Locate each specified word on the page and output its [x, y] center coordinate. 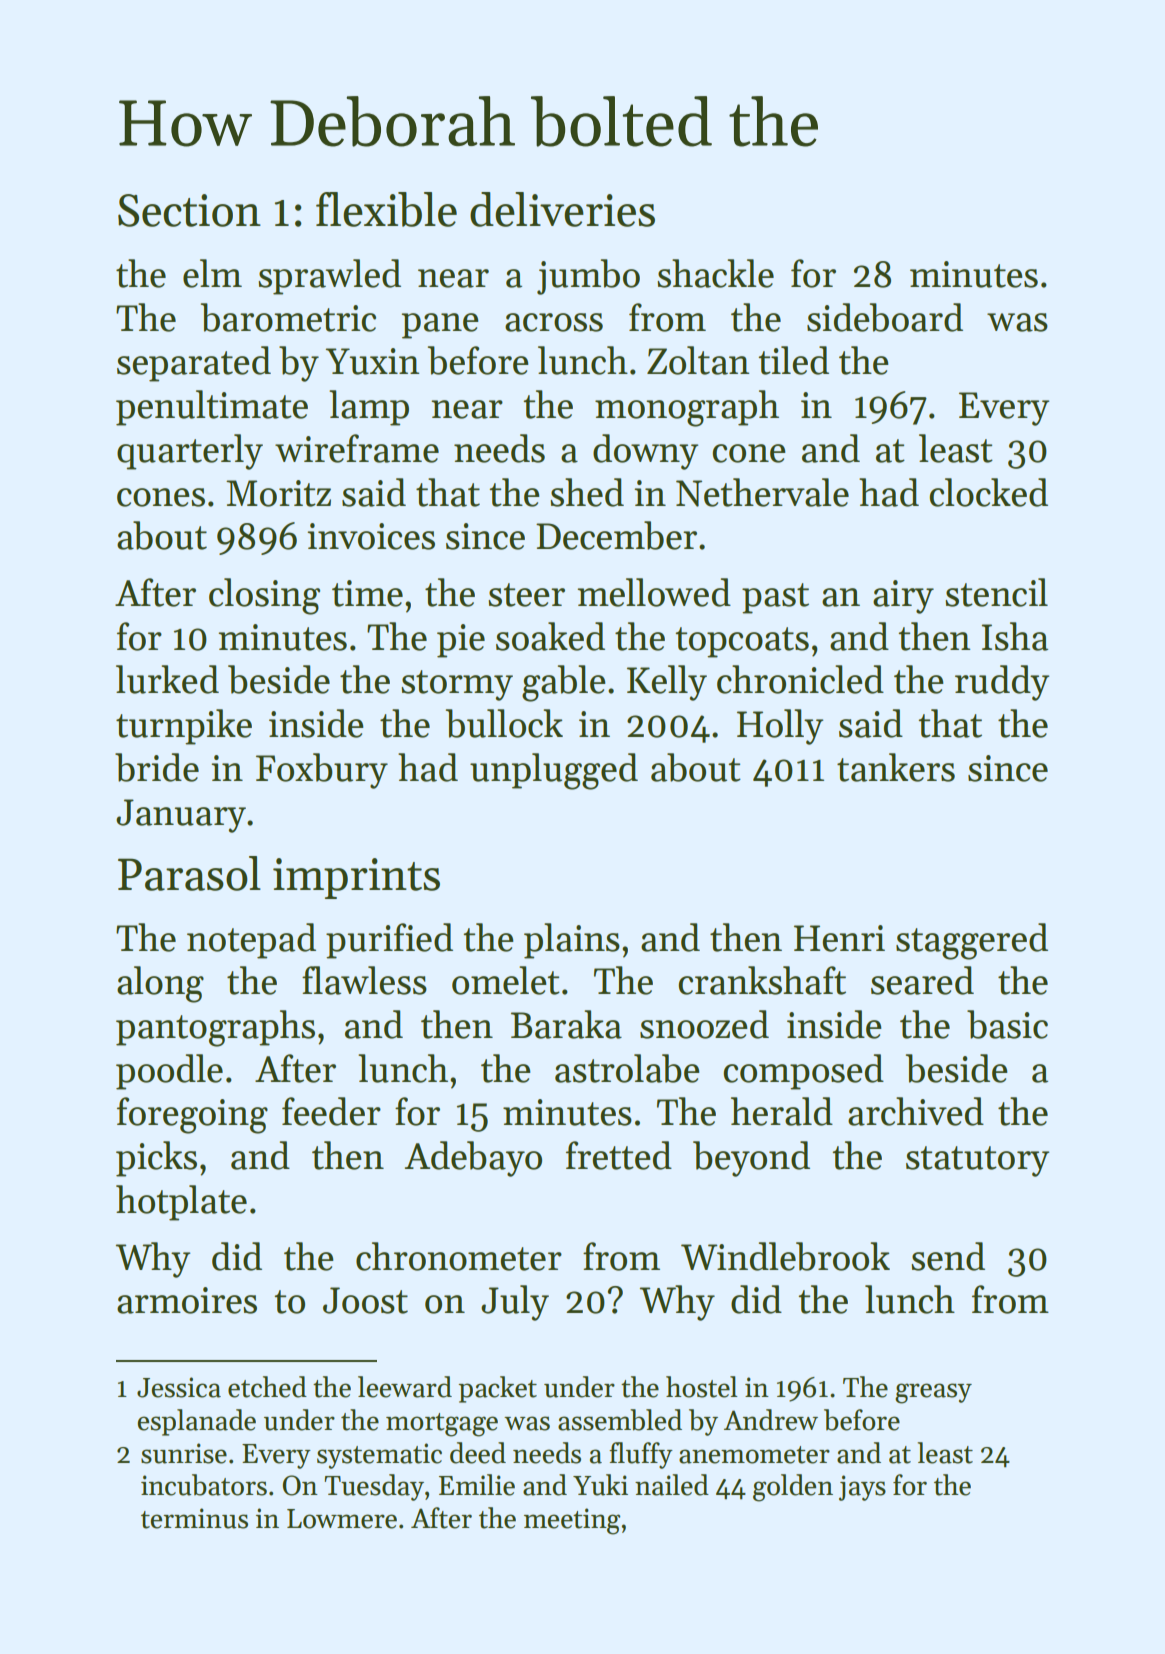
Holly [780, 727]
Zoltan [698, 360]
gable [563, 683]
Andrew [771, 1420]
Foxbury [322, 771]
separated [194, 364]
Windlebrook [785, 1256]
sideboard [885, 317]
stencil [996, 592]
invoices [371, 536]
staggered [972, 941]
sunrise [184, 1453]
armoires [187, 1300]
